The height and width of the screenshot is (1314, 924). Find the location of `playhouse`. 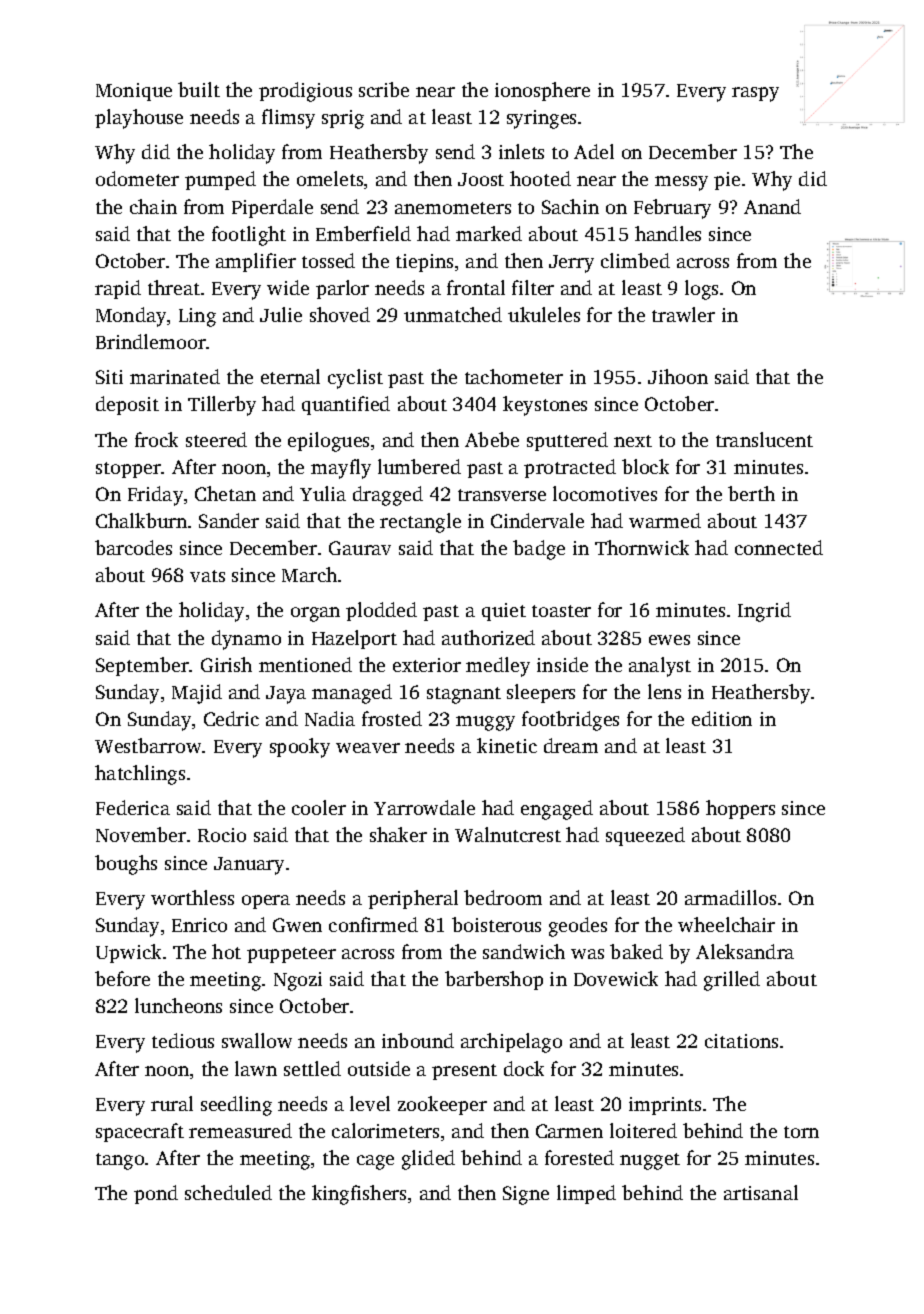

playhouse is located at coordinates (139, 119).
